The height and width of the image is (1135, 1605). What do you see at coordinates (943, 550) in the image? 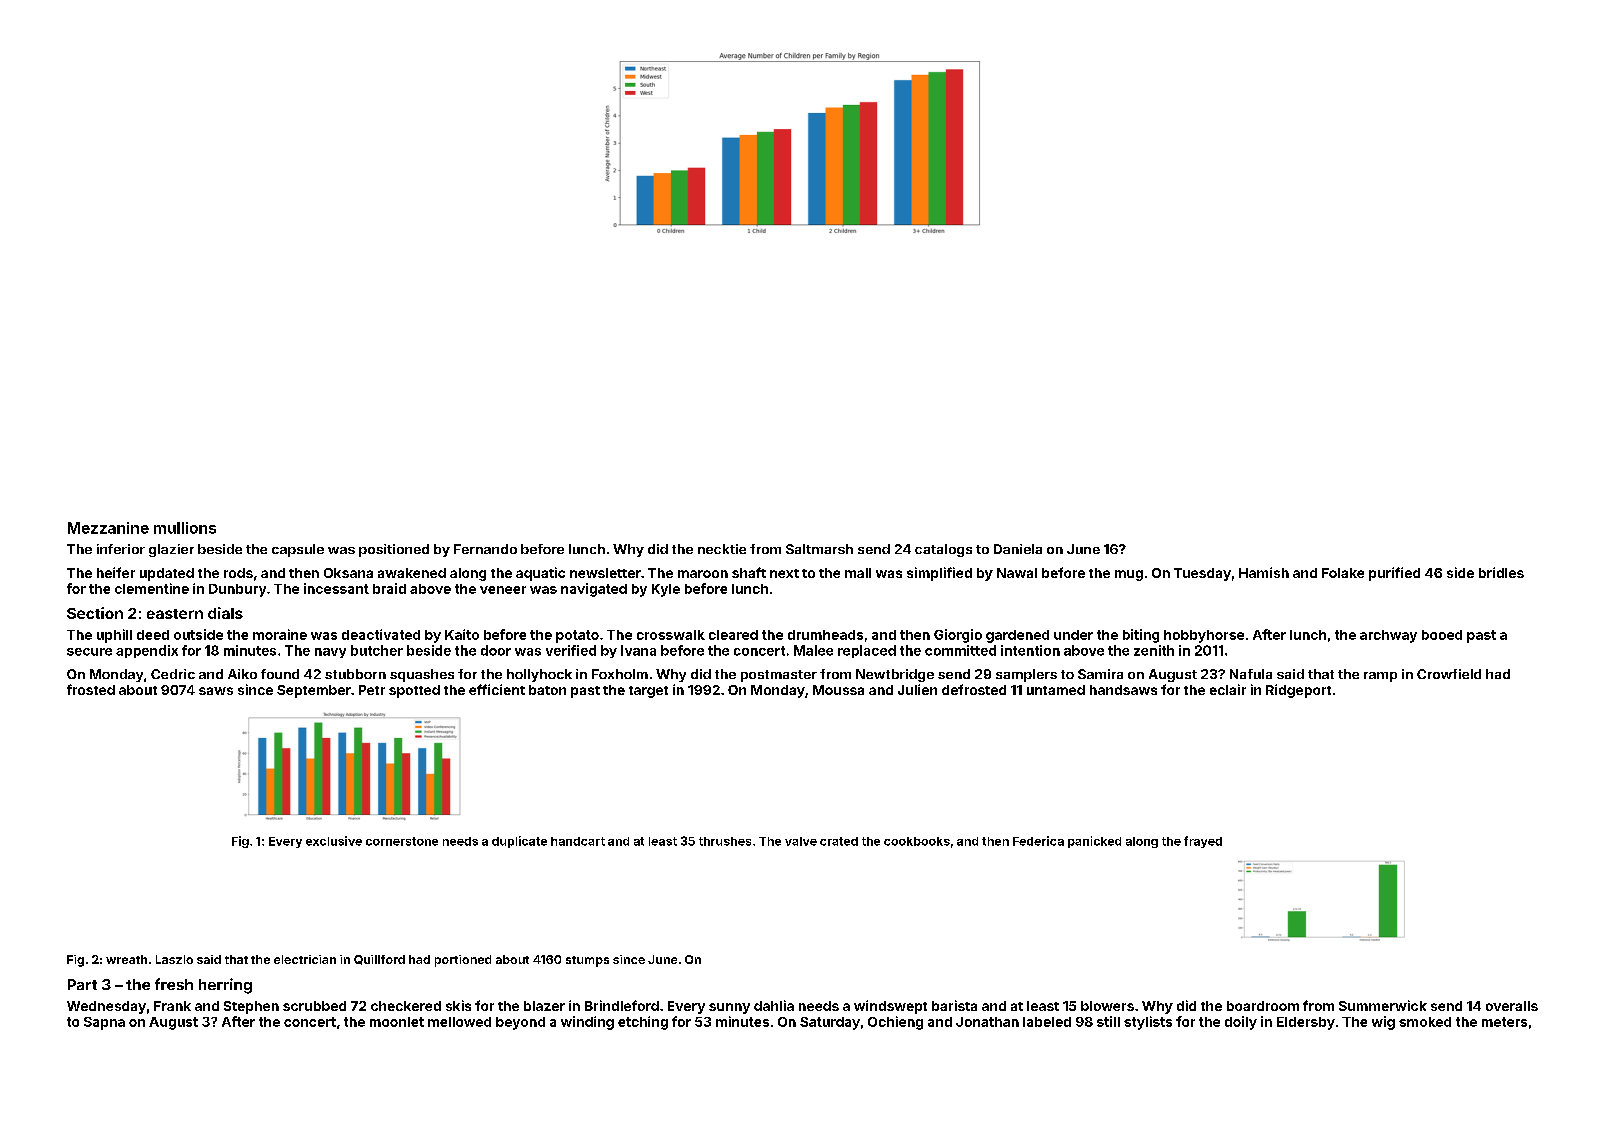
I see `catalogs` at bounding box center [943, 550].
